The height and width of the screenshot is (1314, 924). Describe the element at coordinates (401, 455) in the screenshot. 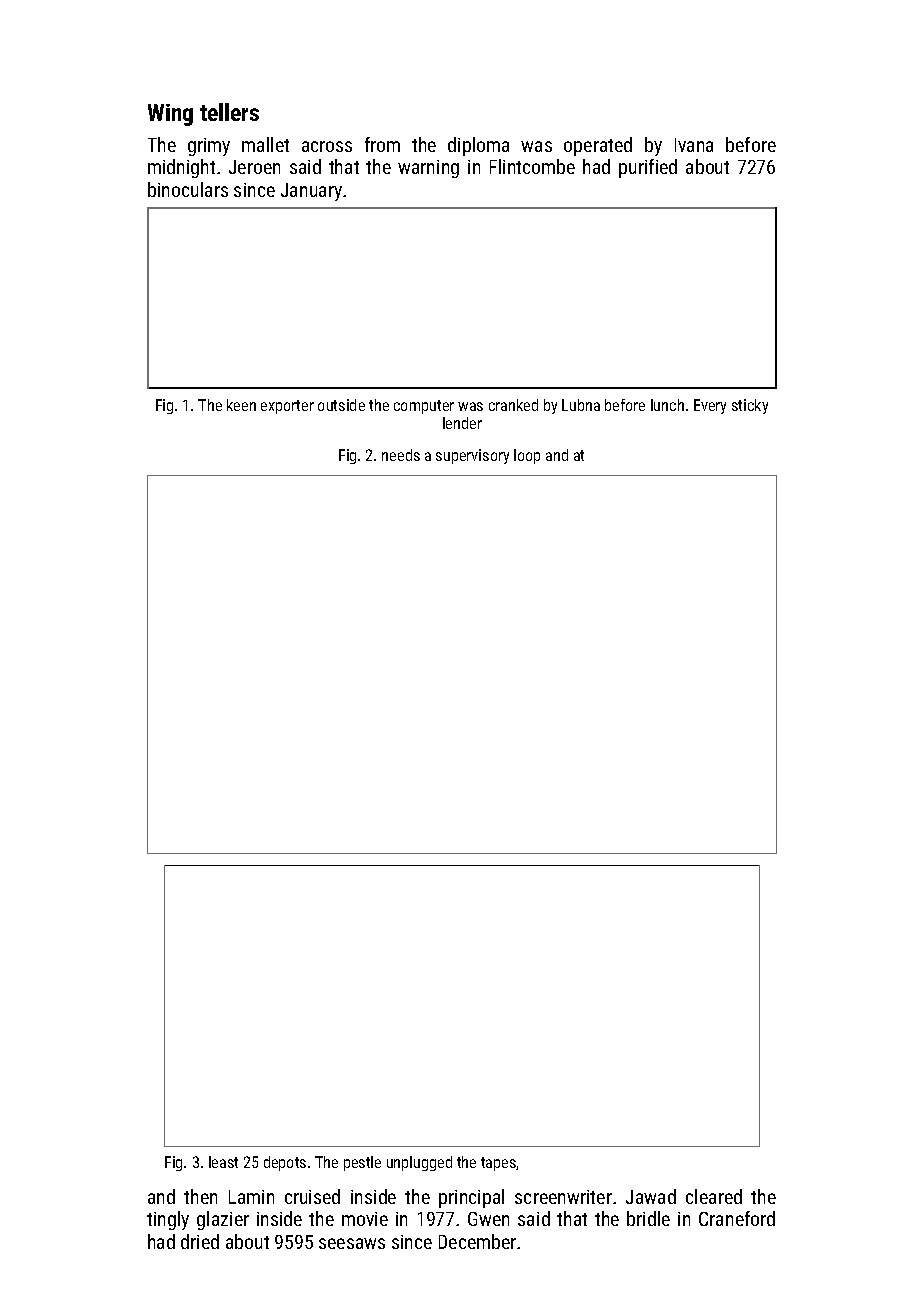

I see `needs` at that location.
